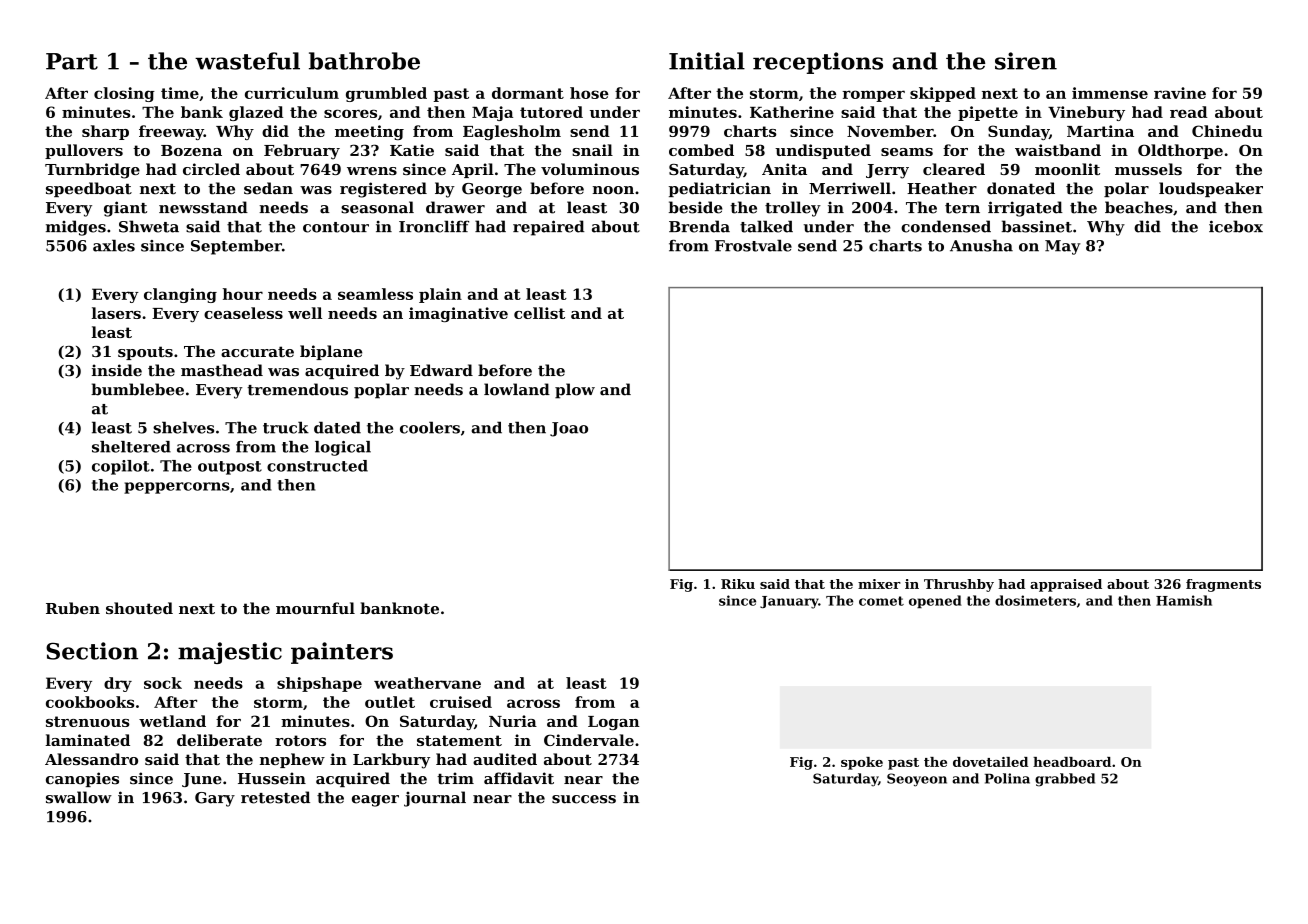 This document has width=1308, height=924. I want to click on ravine, so click(1180, 93).
